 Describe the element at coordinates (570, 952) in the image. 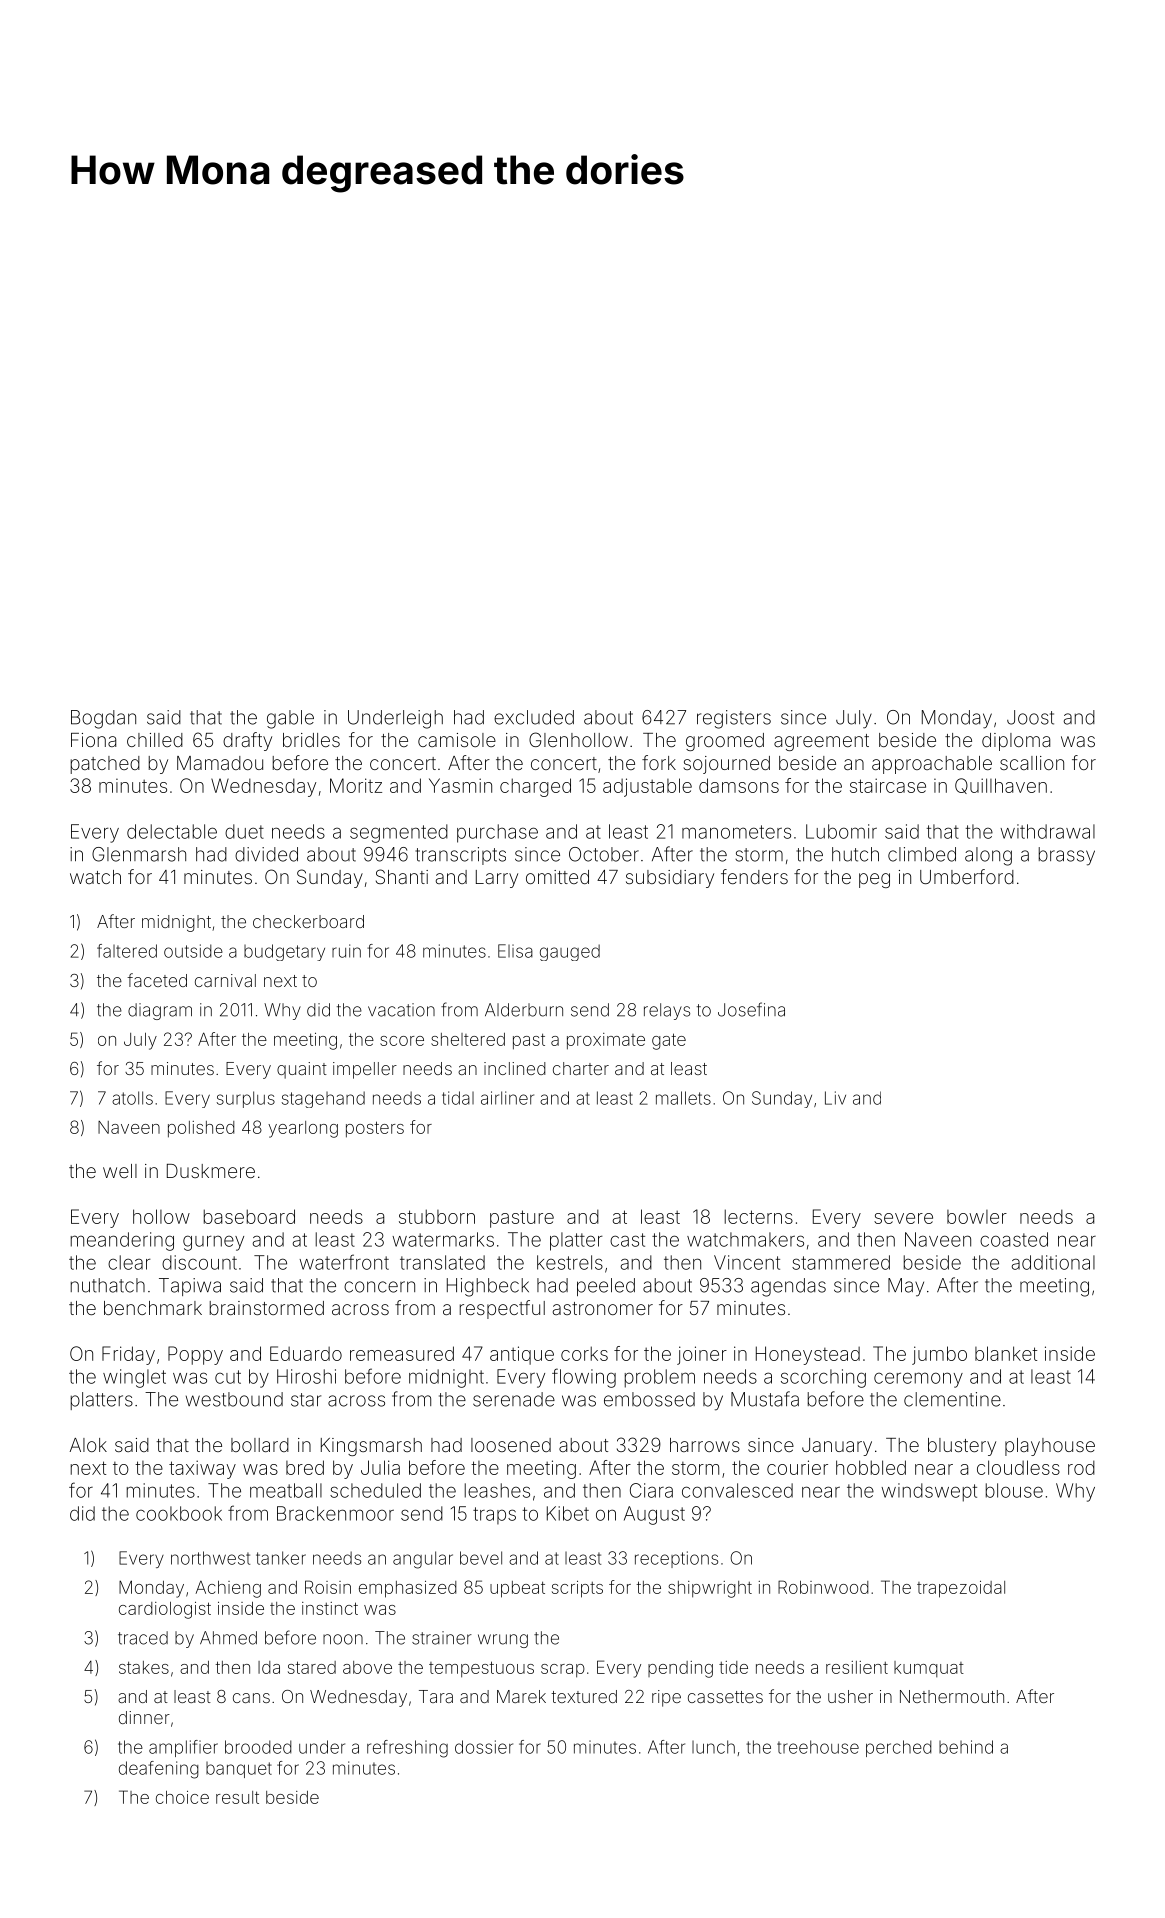

I see `gauged` at that location.
